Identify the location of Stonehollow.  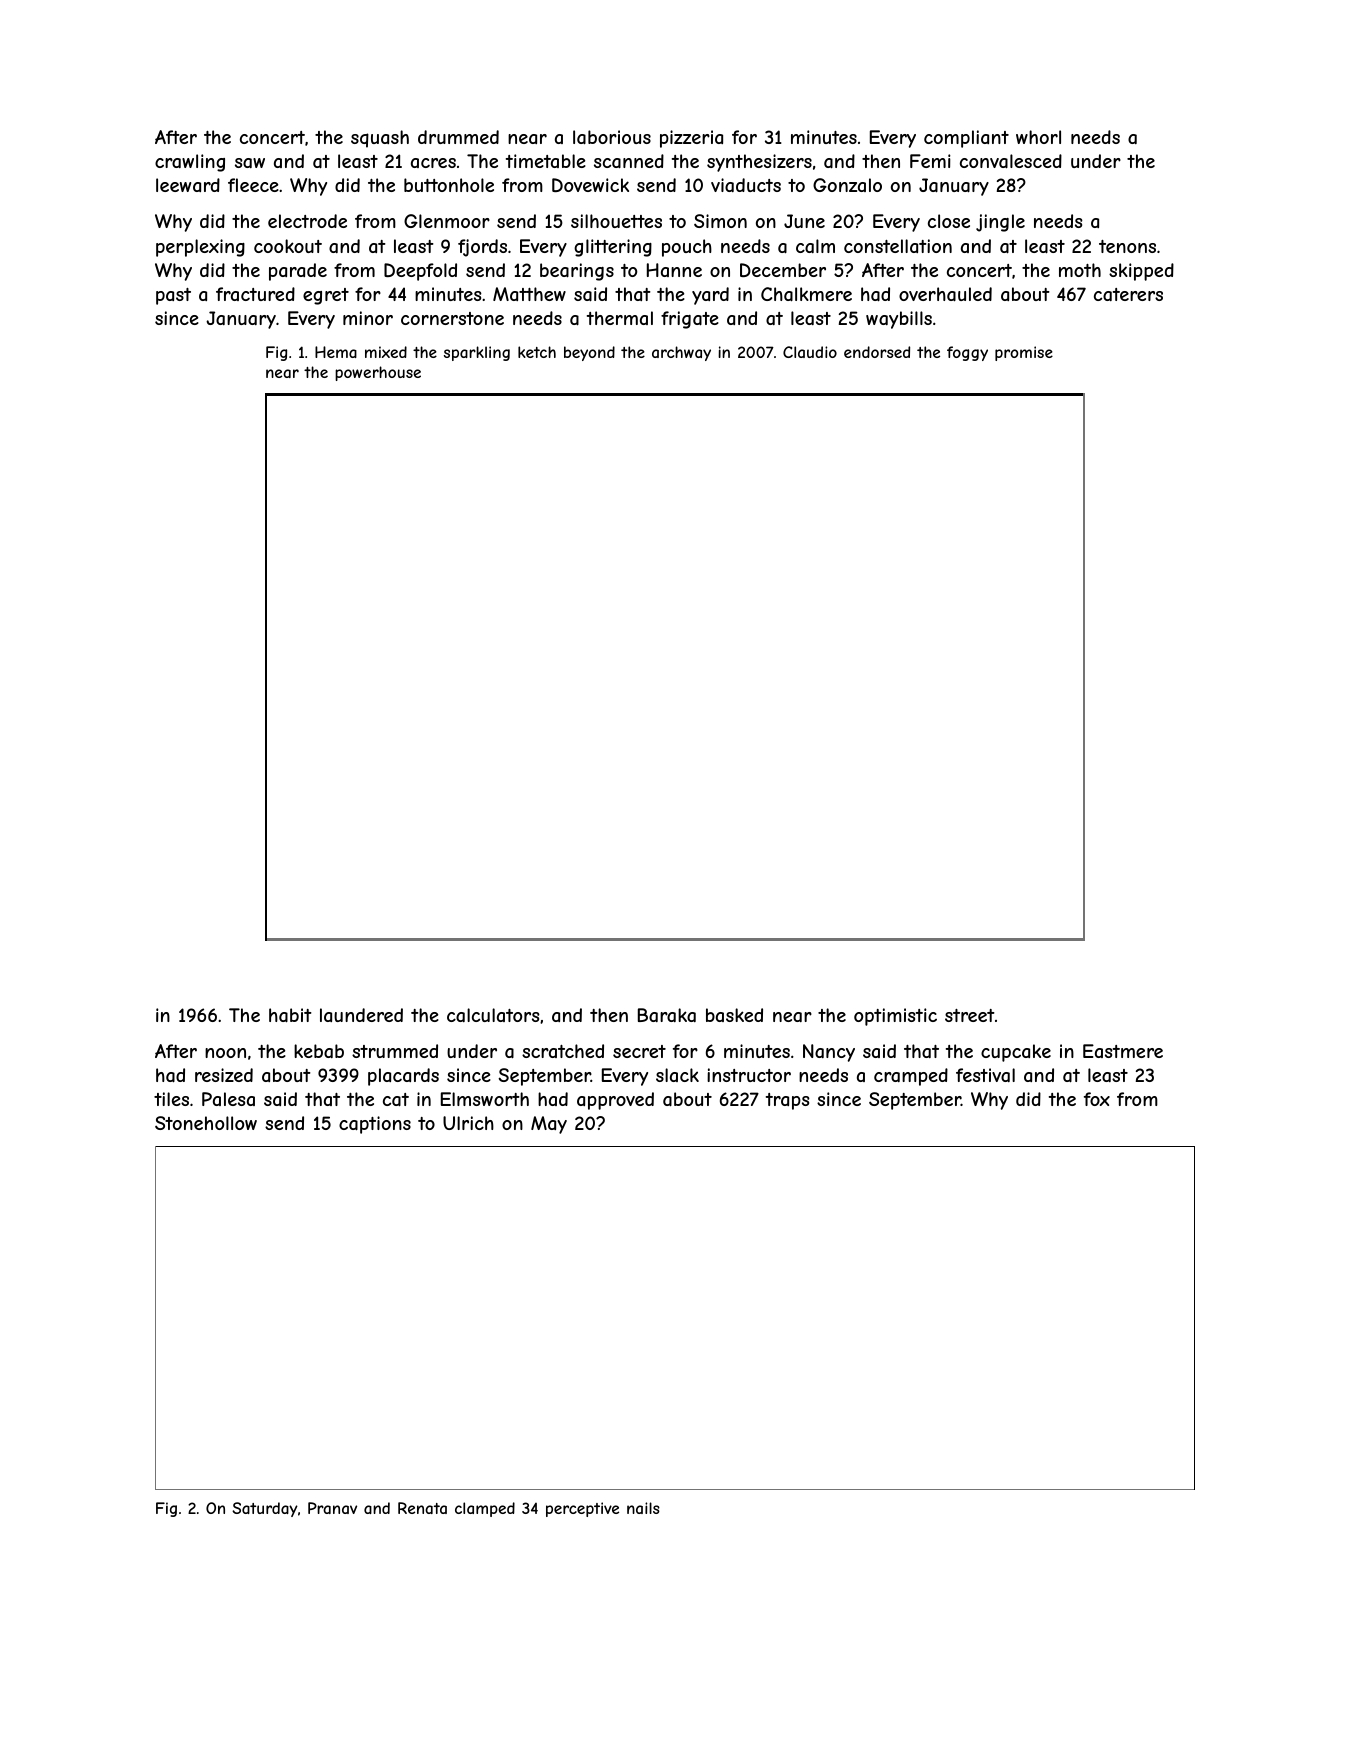
(206, 1123).
